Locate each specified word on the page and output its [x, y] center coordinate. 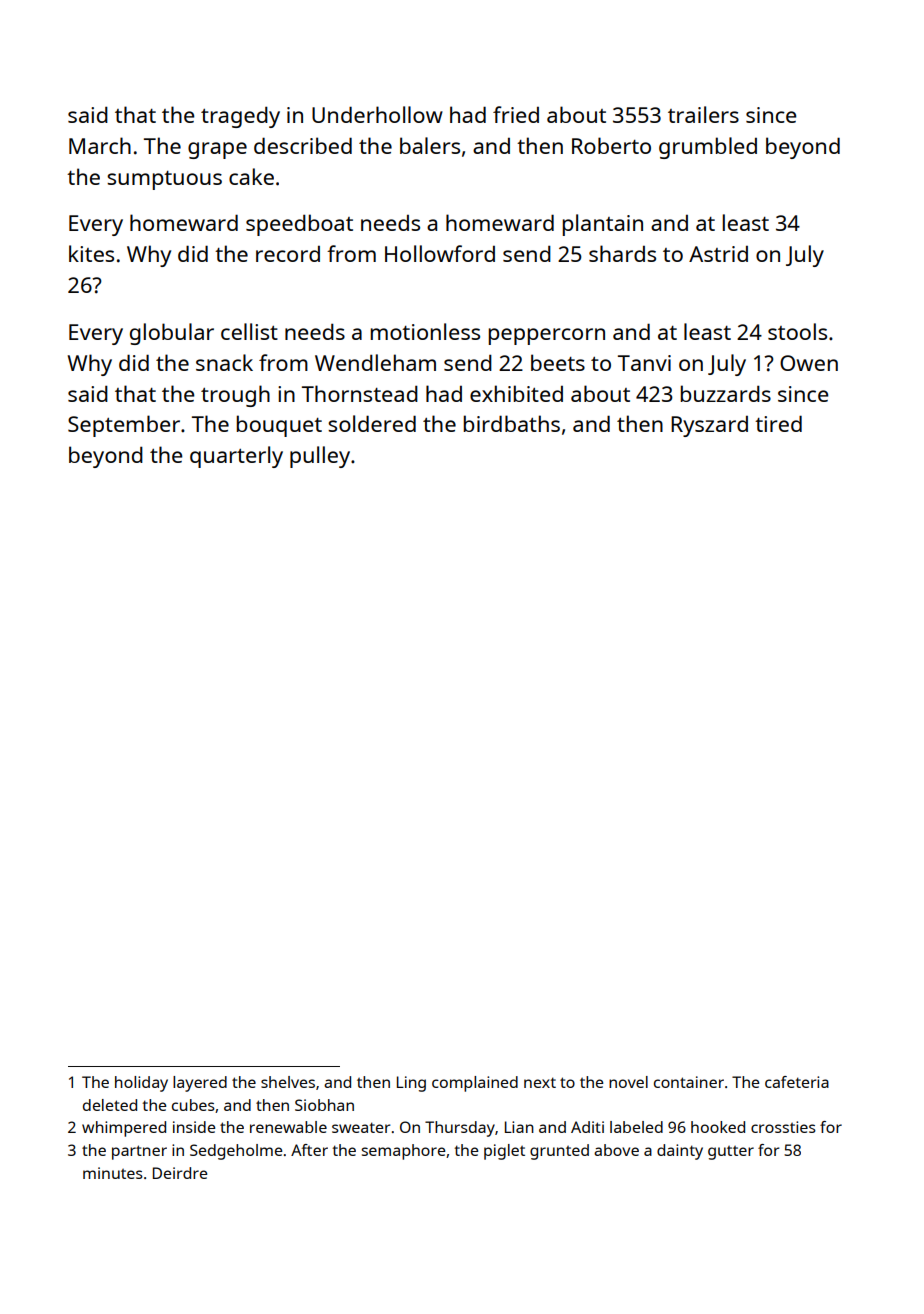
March [100, 145]
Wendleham [375, 362]
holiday [141, 1084]
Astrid [718, 254]
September [124, 426]
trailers [703, 114]
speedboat [299, 225]
